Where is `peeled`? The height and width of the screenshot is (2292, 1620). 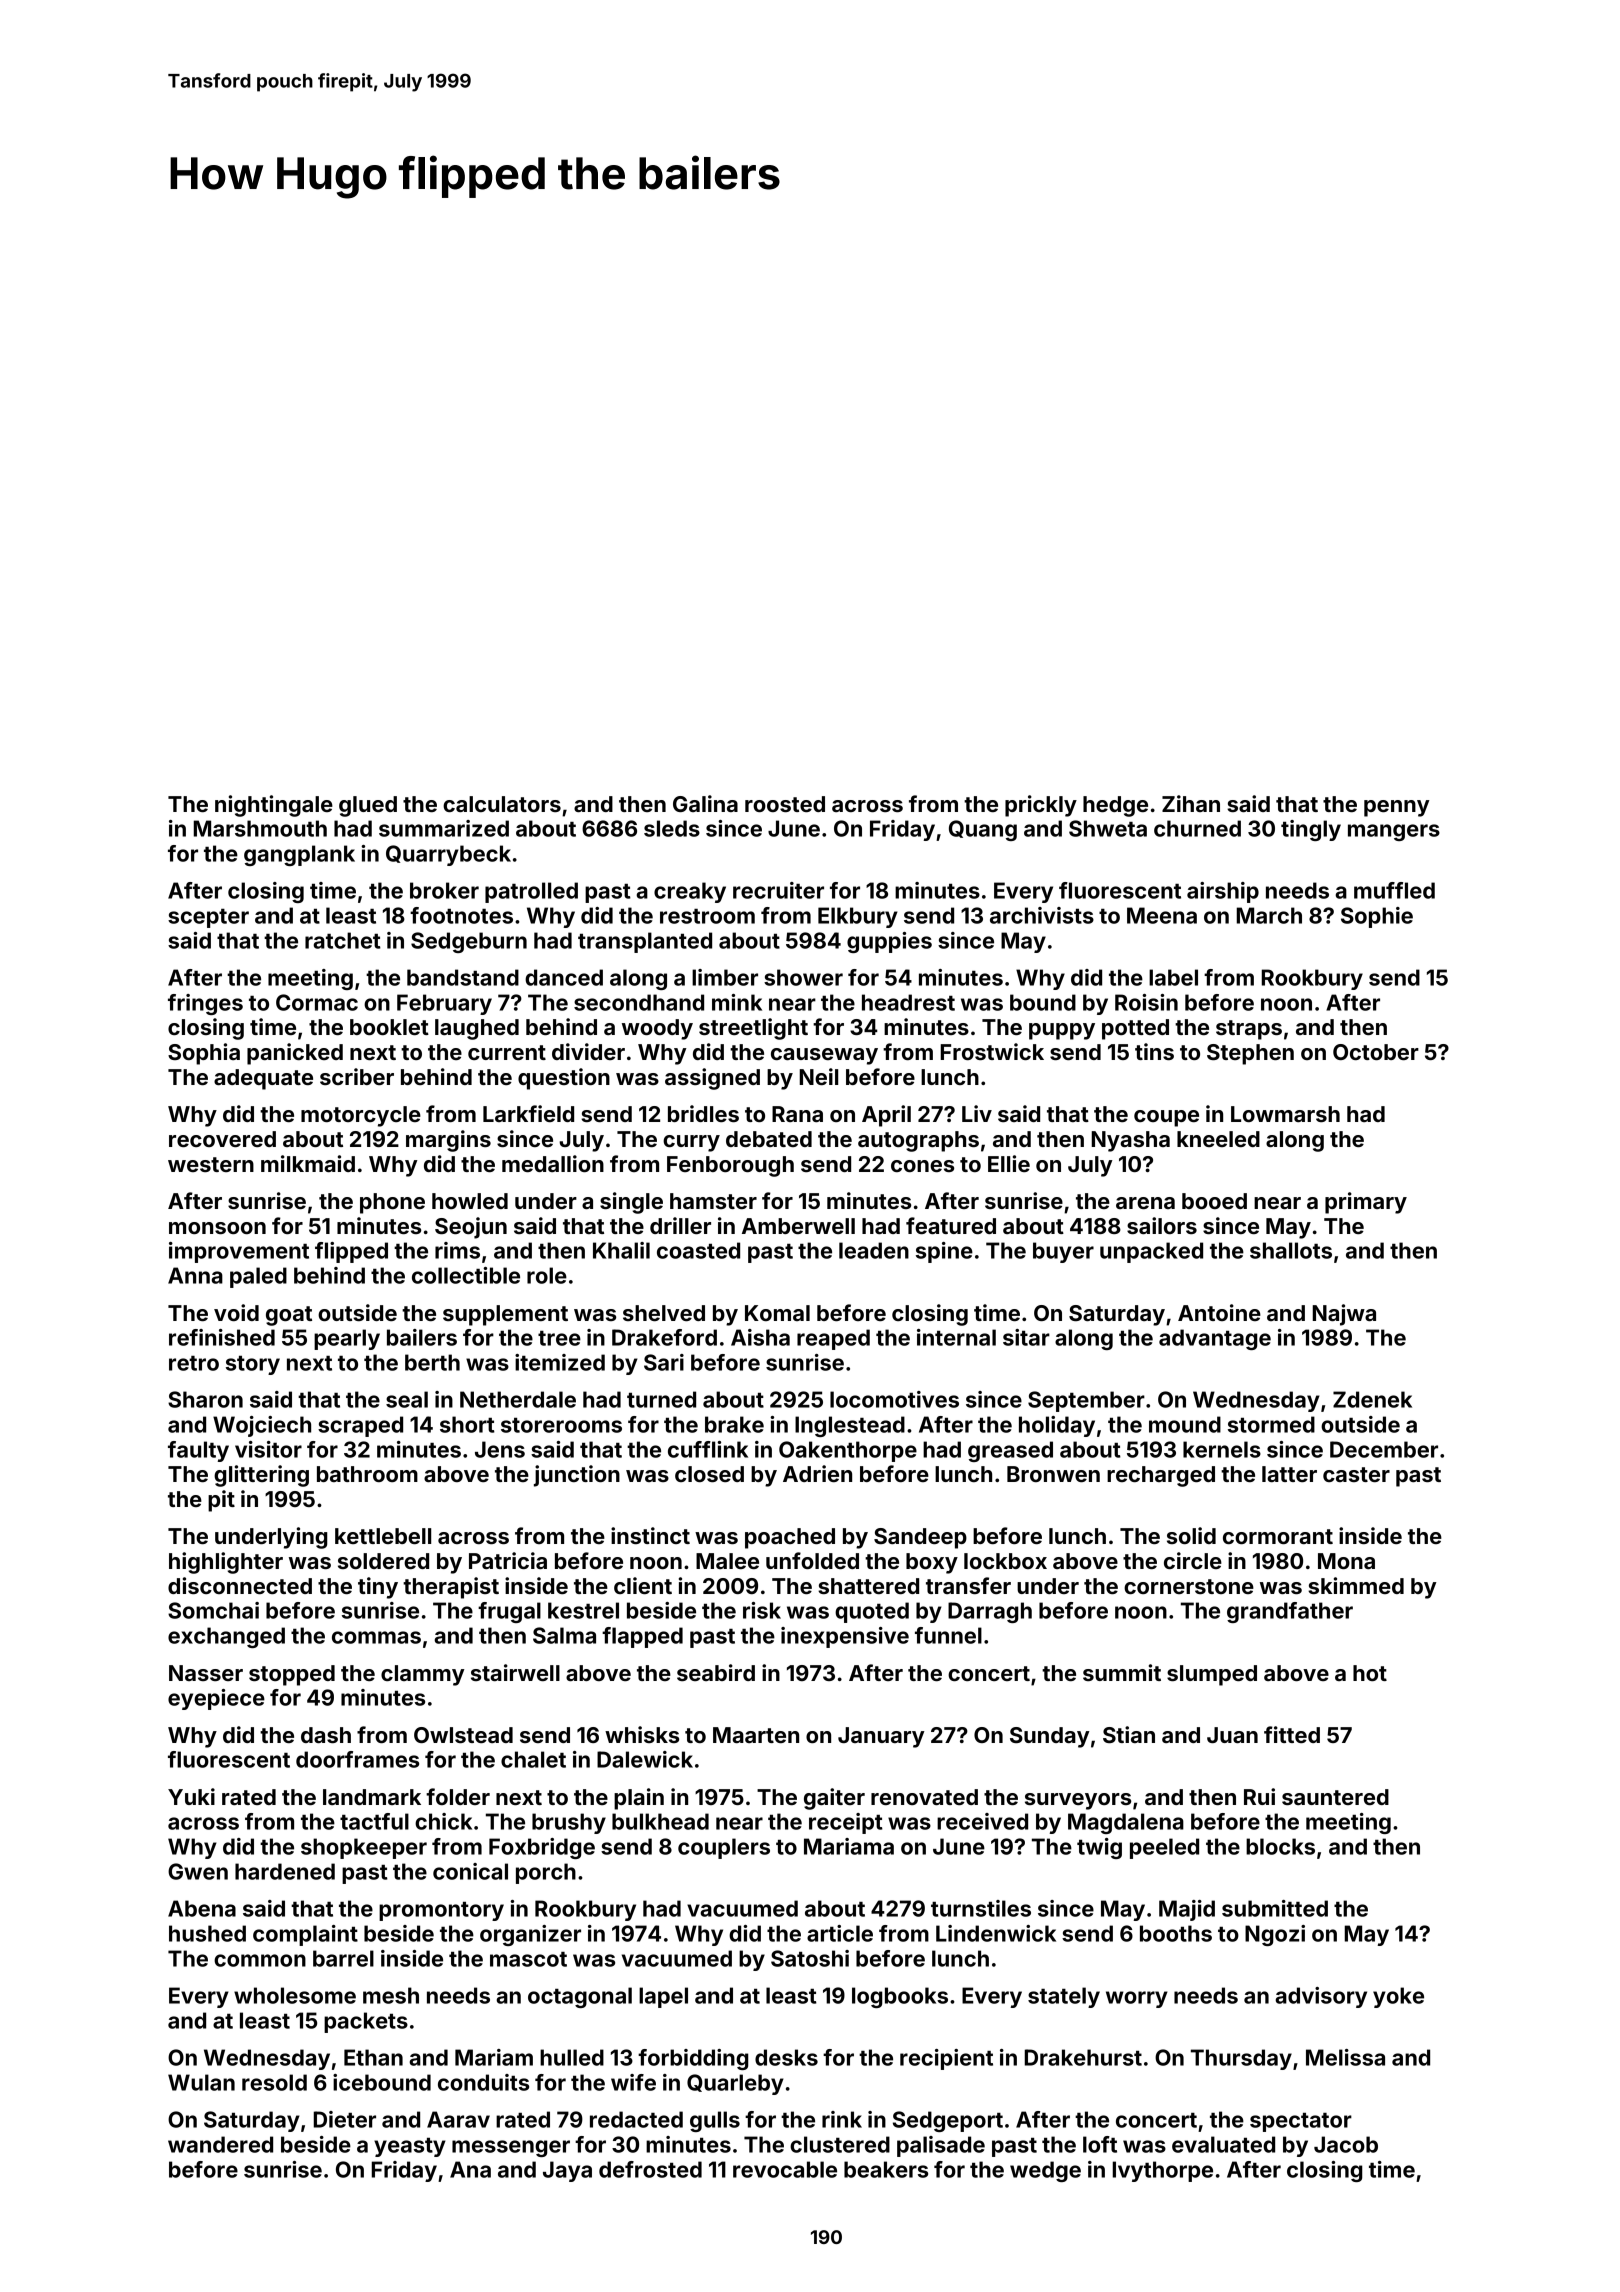
peeled is located at coordinates (1164, 1848).
